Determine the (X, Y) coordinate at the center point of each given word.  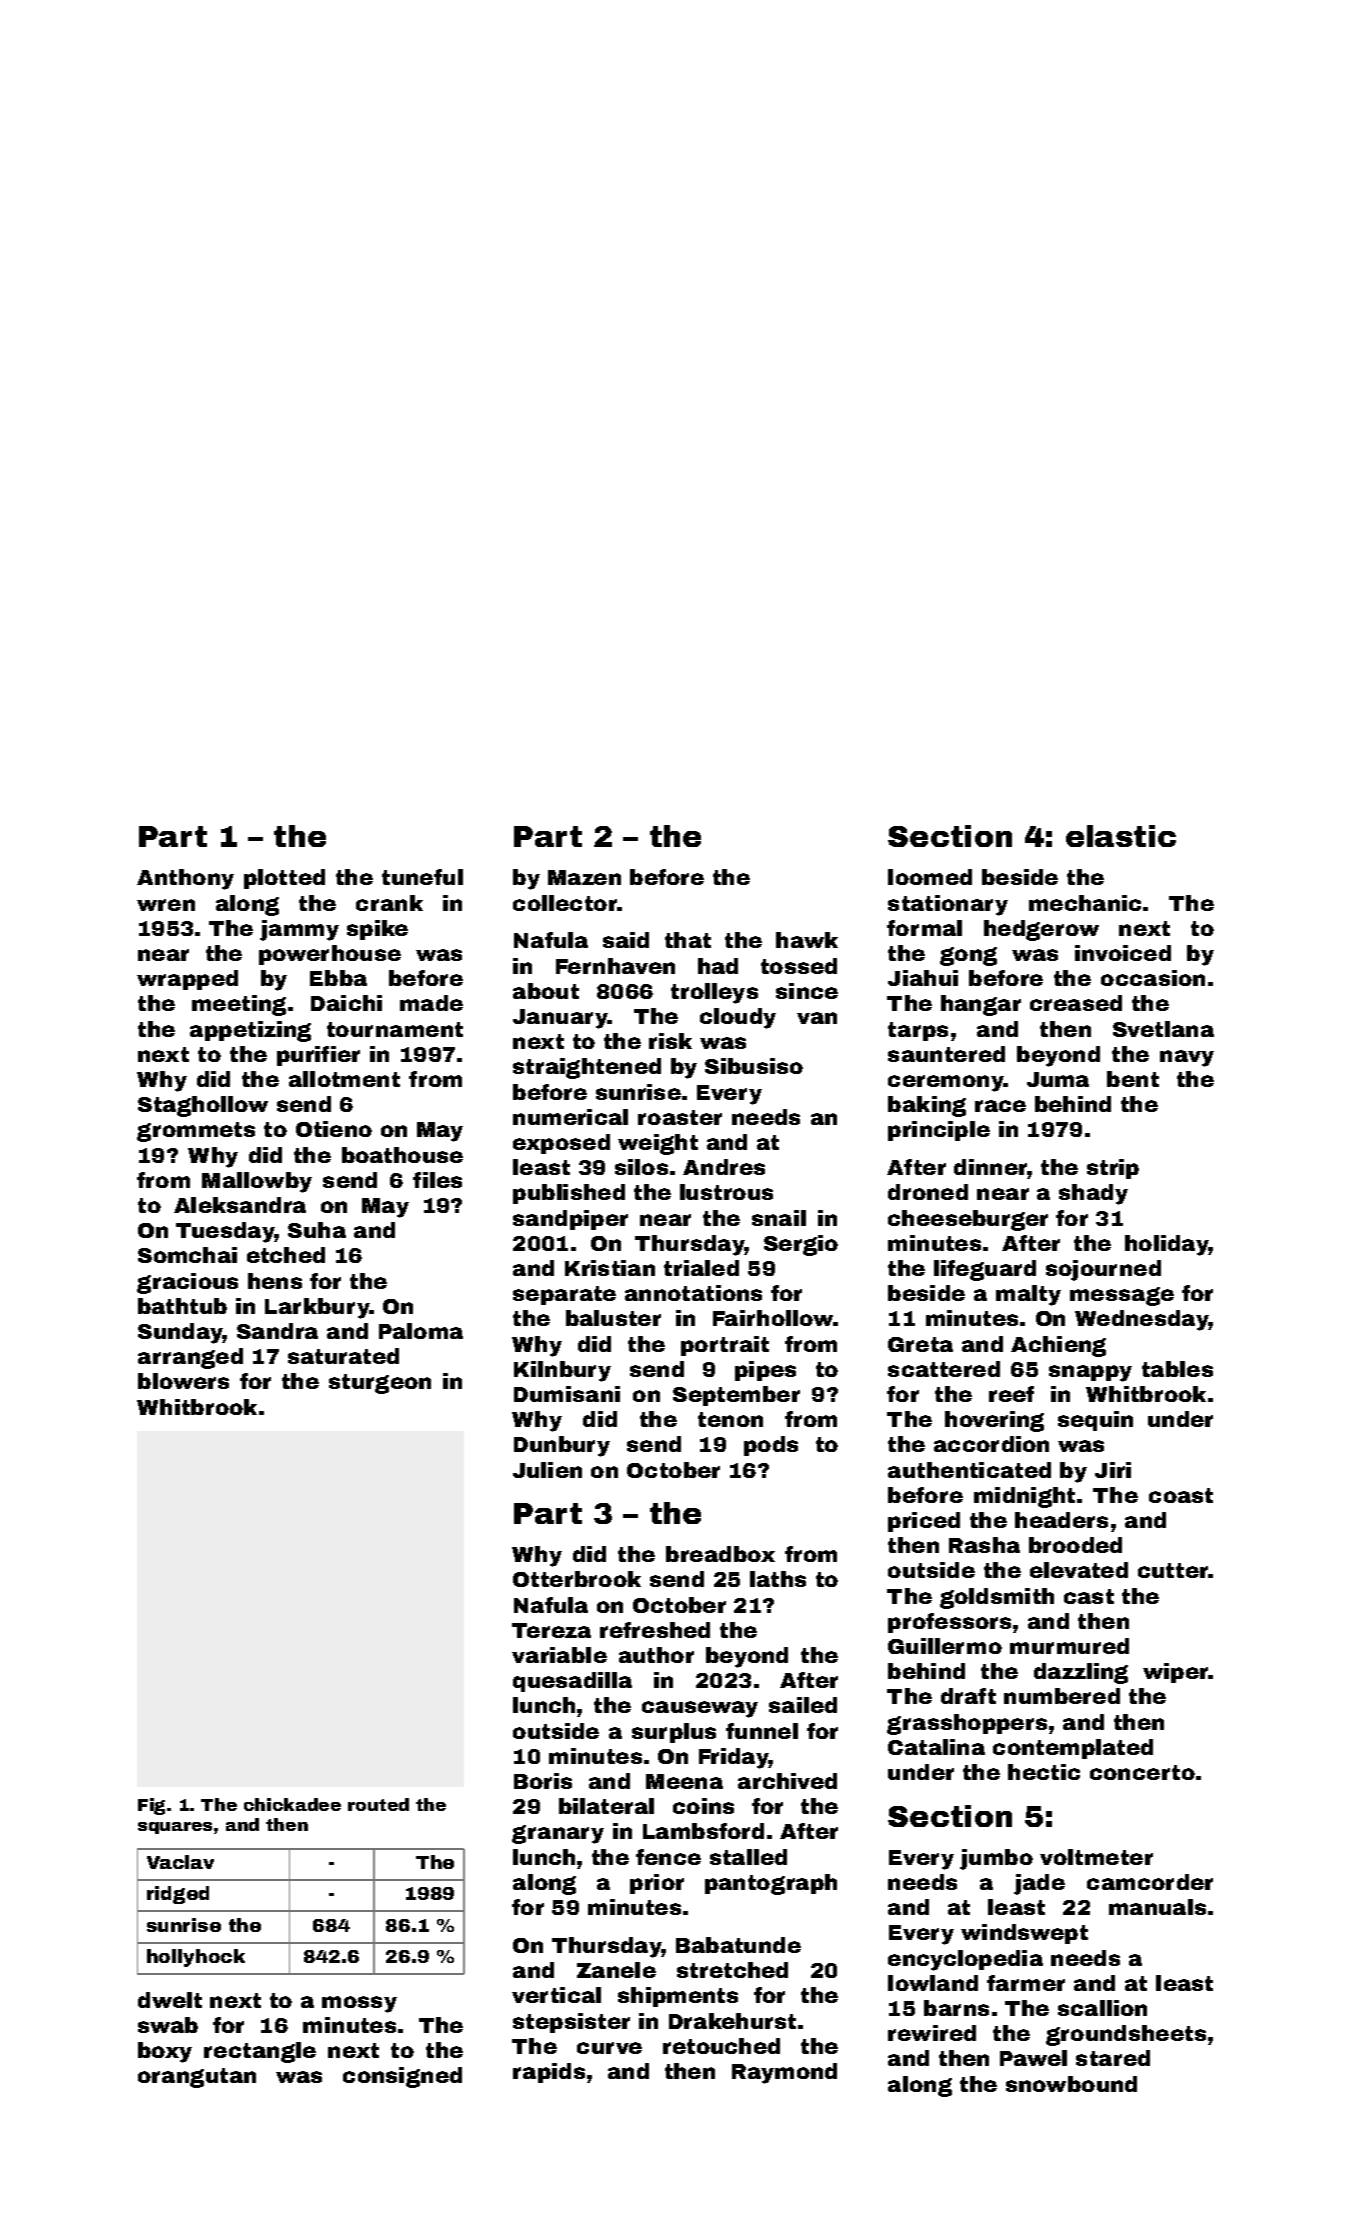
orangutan (197, 2078)
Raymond (784, 2073)
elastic (1121, 836)
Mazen (584, 877)
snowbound (1071, 2084)
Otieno (334, 1129)
